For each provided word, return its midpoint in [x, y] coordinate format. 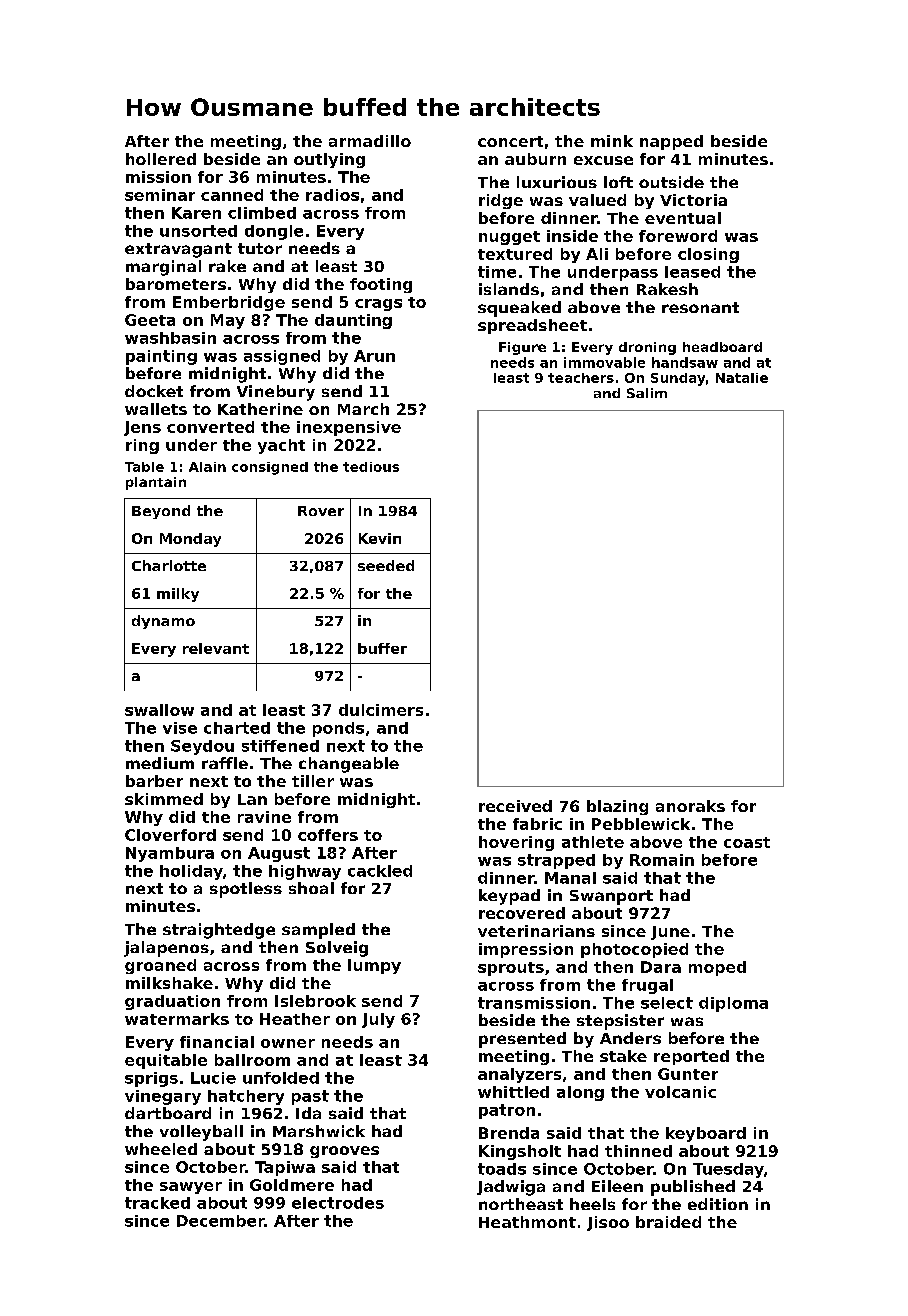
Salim [647, 393]
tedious [371, 467]
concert [510, 141]
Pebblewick [641, 824]
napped [671, 142]
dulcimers [381, 710]
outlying [329, 160]
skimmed [164, 799]
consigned [270, 468]
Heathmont [527, 1222]
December [221, 1221]
